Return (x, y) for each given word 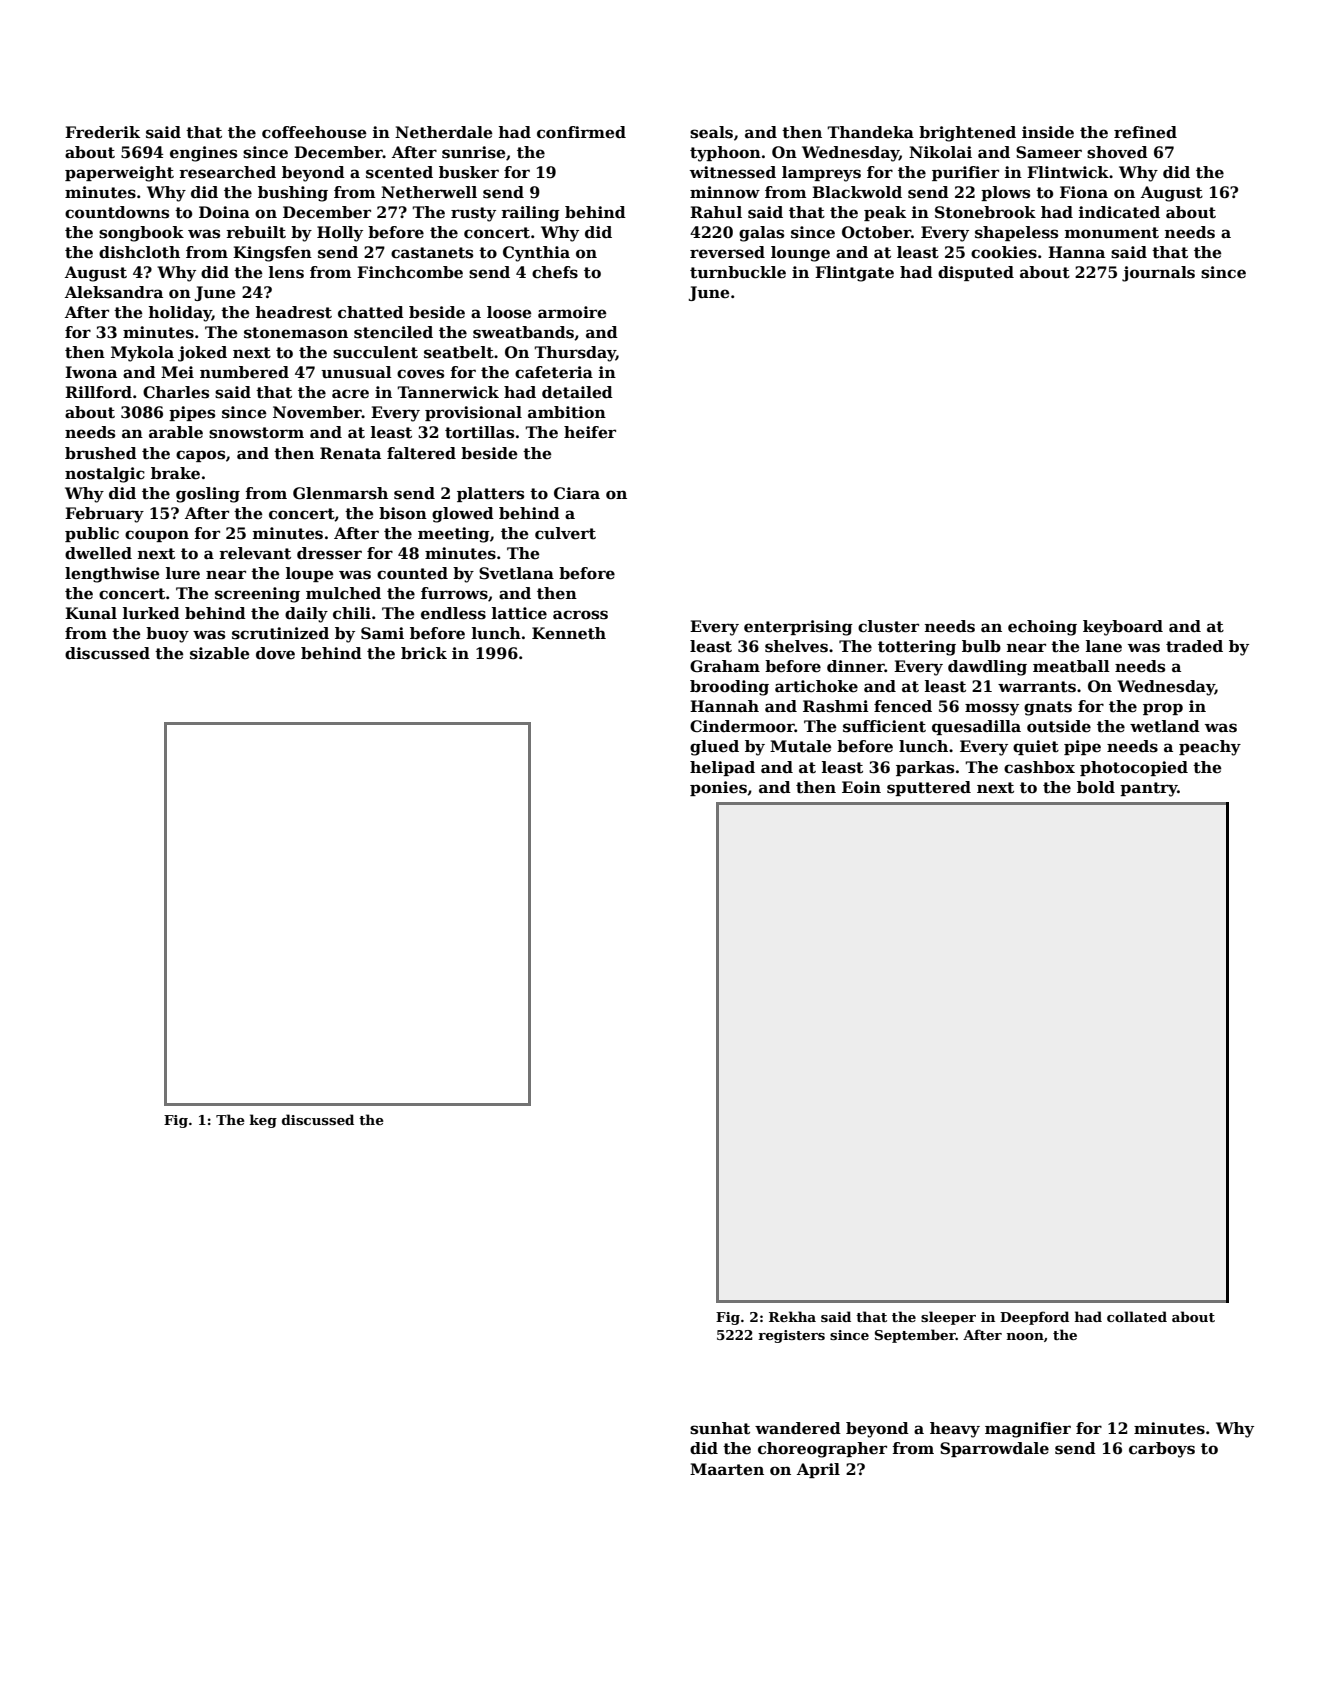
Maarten (727, 1469)
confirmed (581, 132)
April (818, 1470)
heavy (955, 1430)
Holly (340, 234)
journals (1158, 274)
